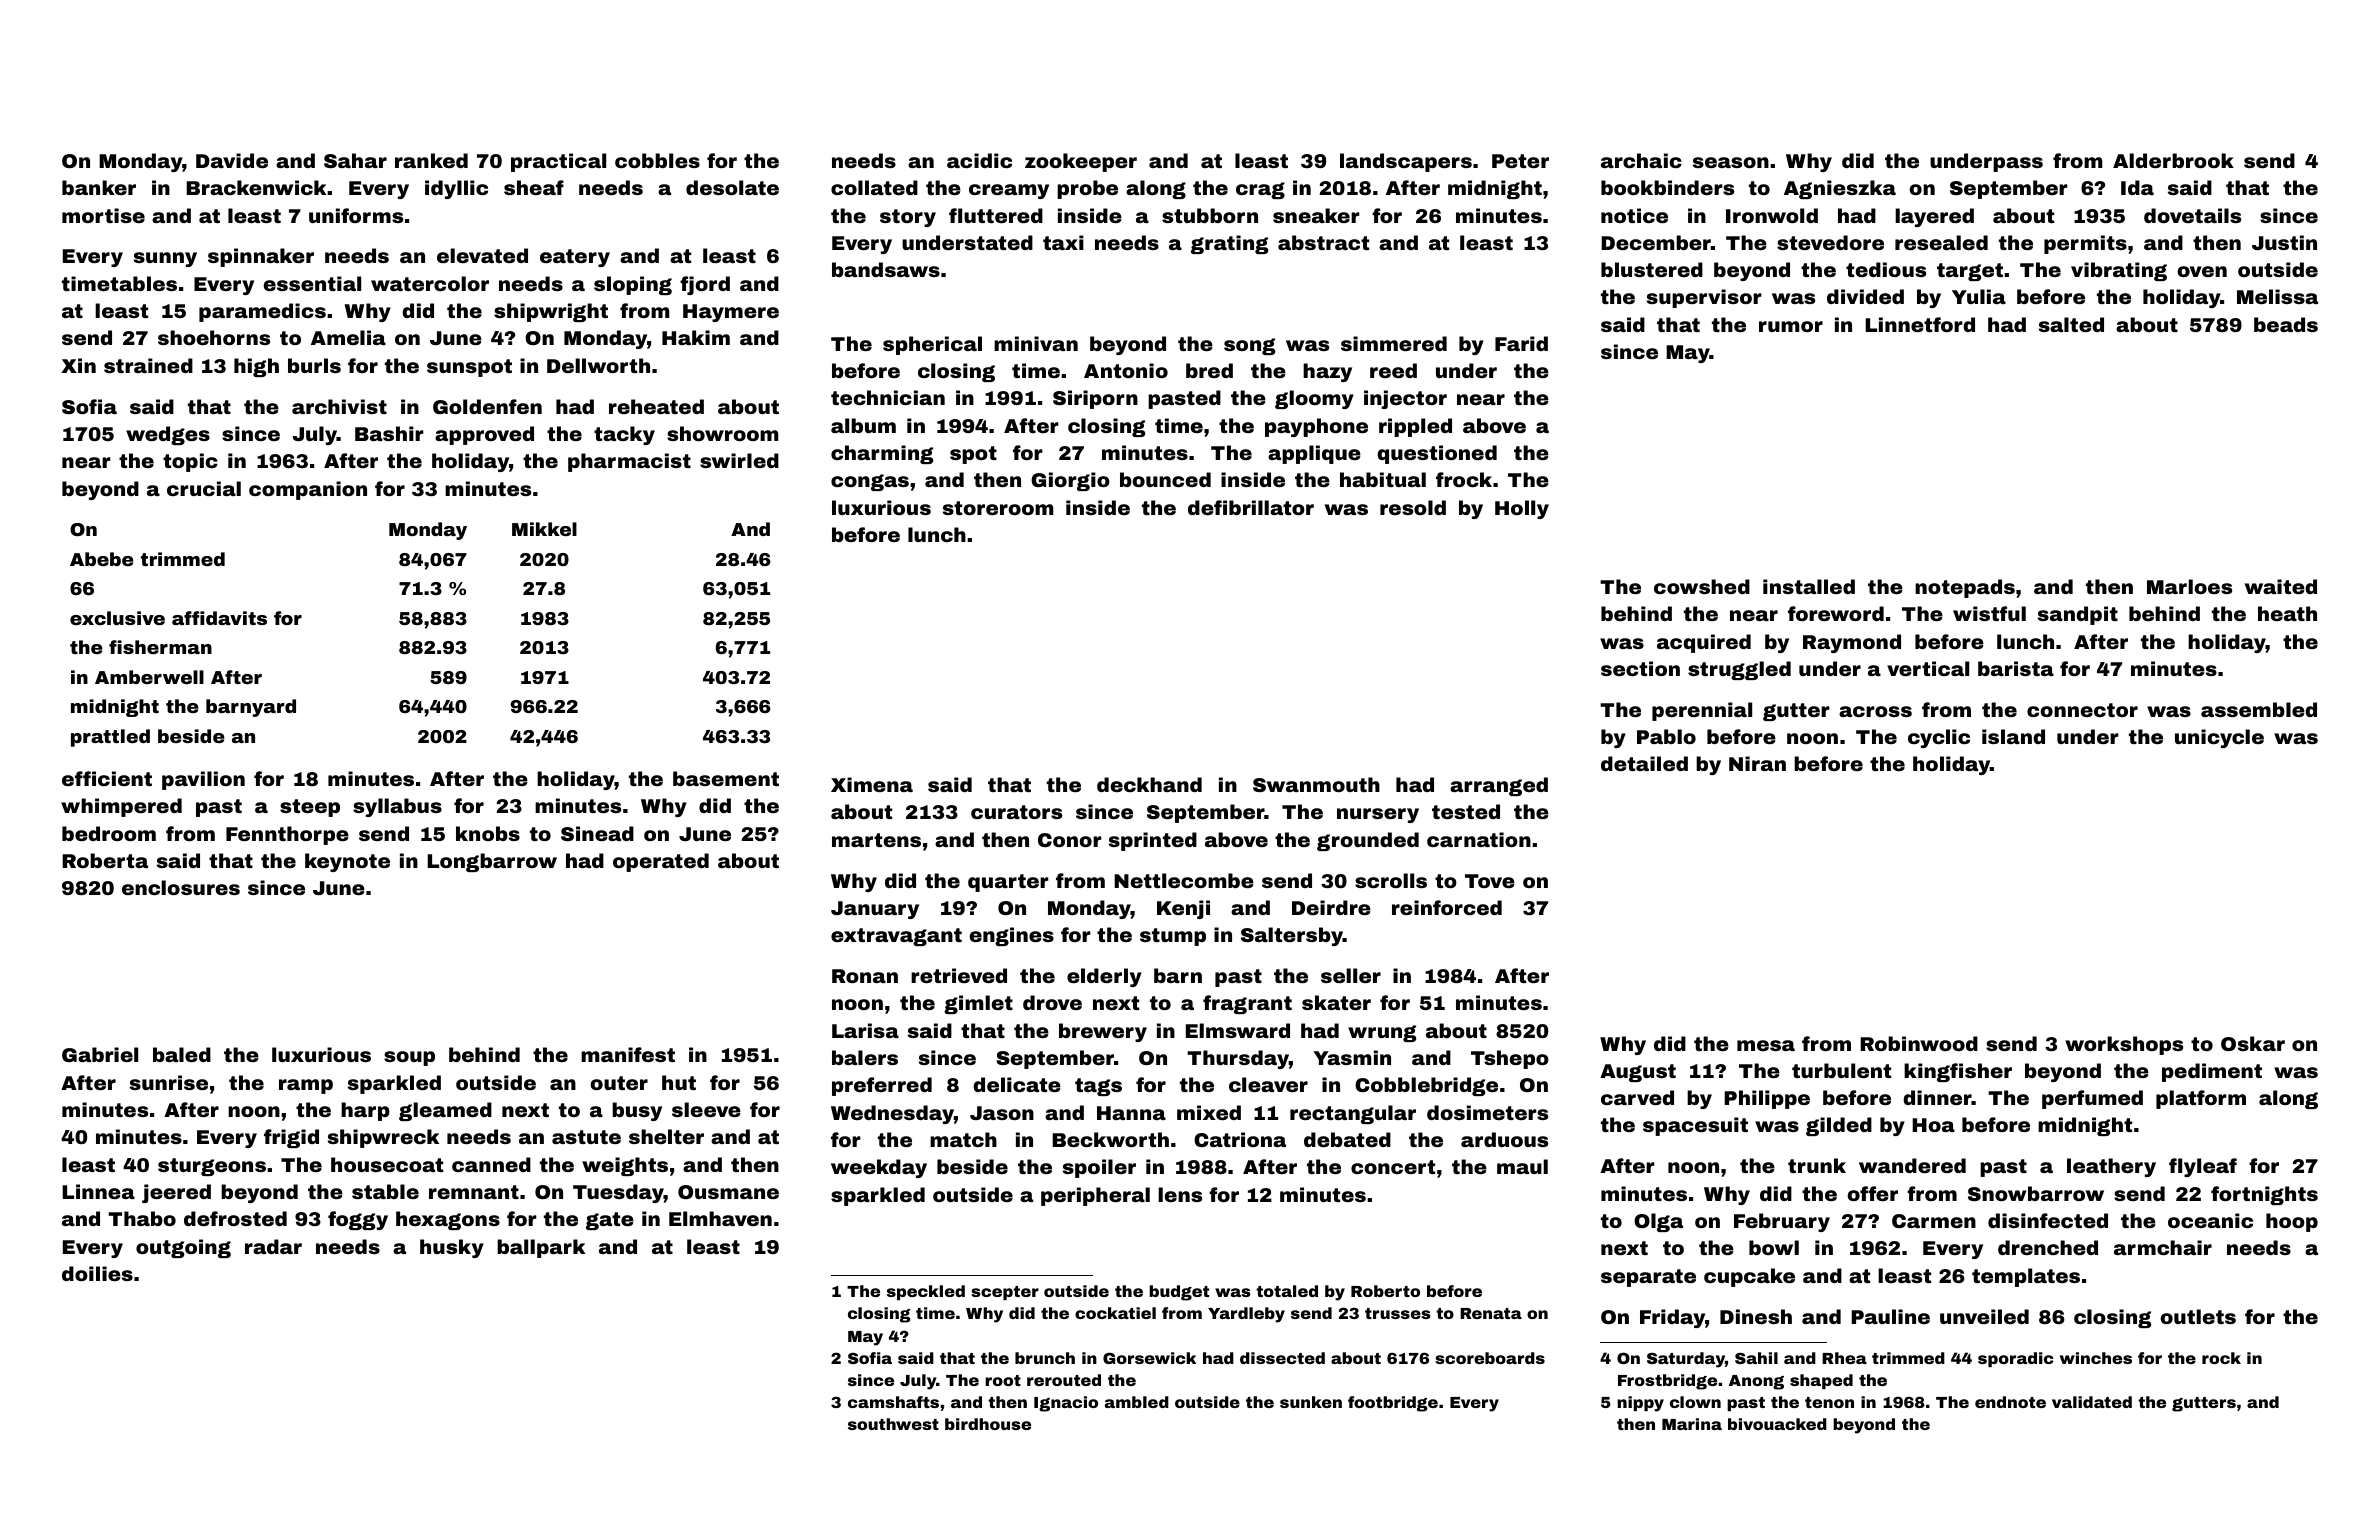 The image size is (2380, 1540). Describe the element at coordinates (1406, 162) in the image. I see `landscapers` at that location.
